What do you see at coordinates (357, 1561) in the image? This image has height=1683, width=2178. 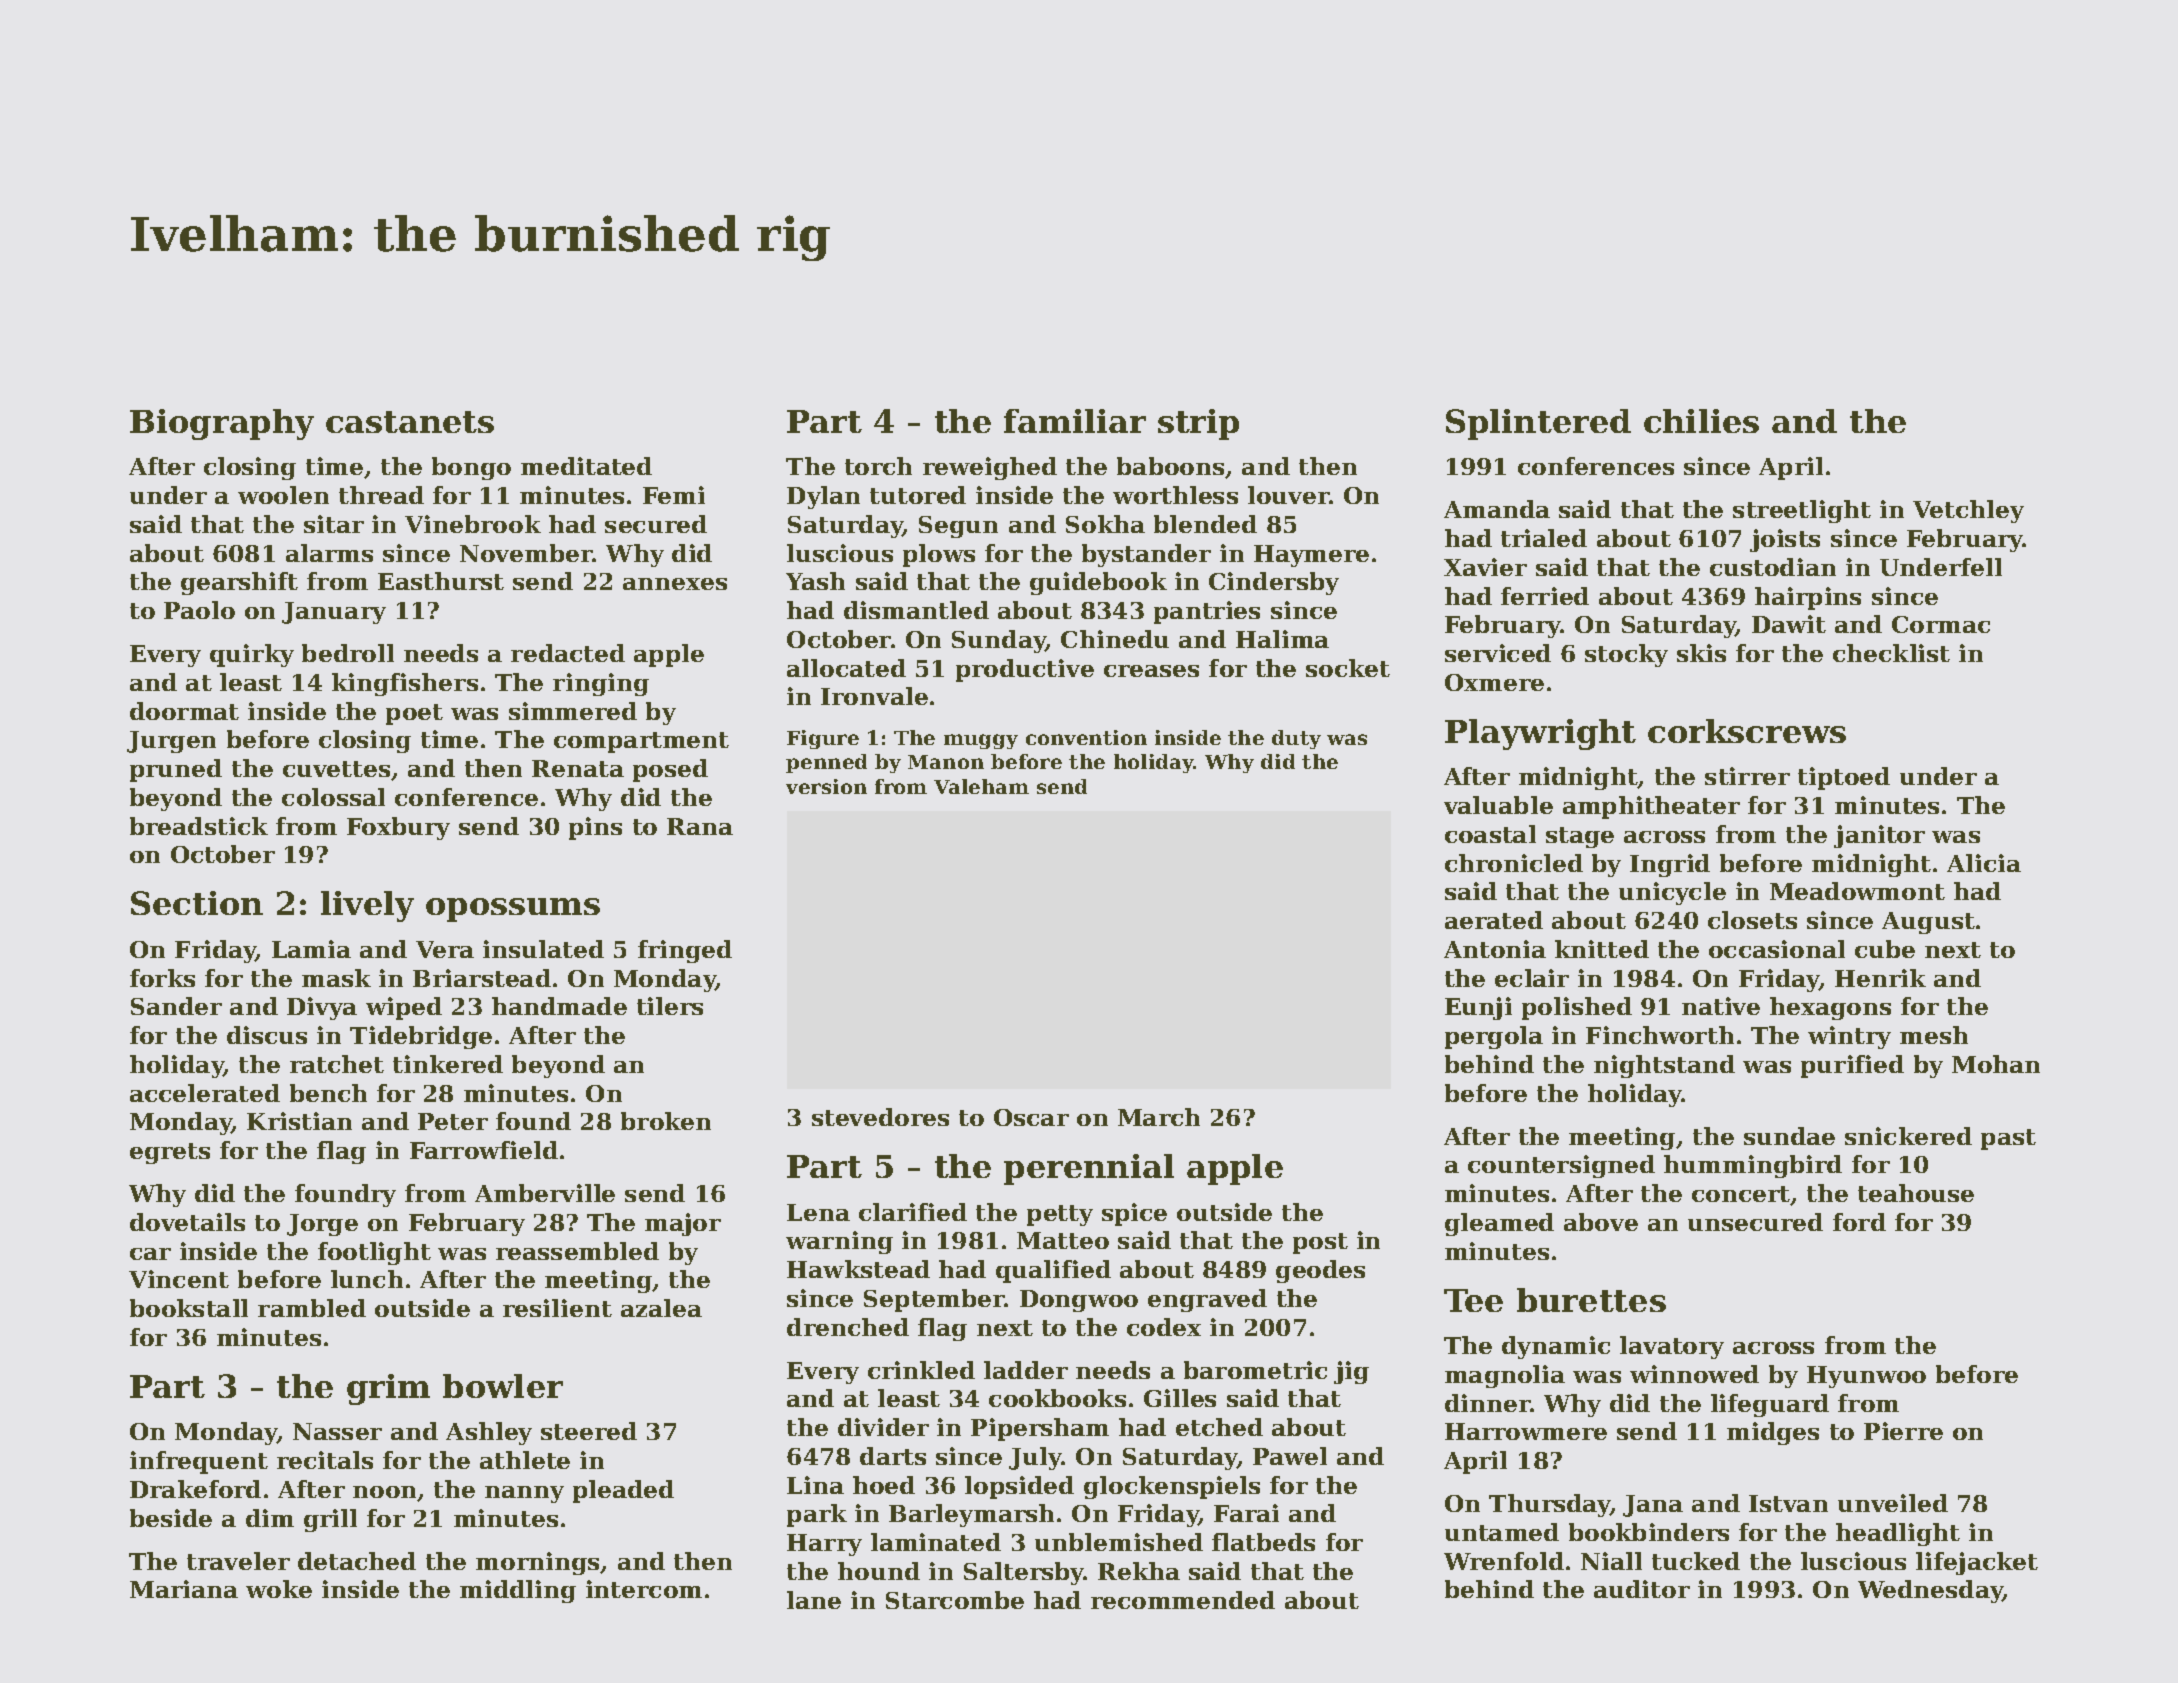 I see `detached` at bounding box center [357, 1561].
